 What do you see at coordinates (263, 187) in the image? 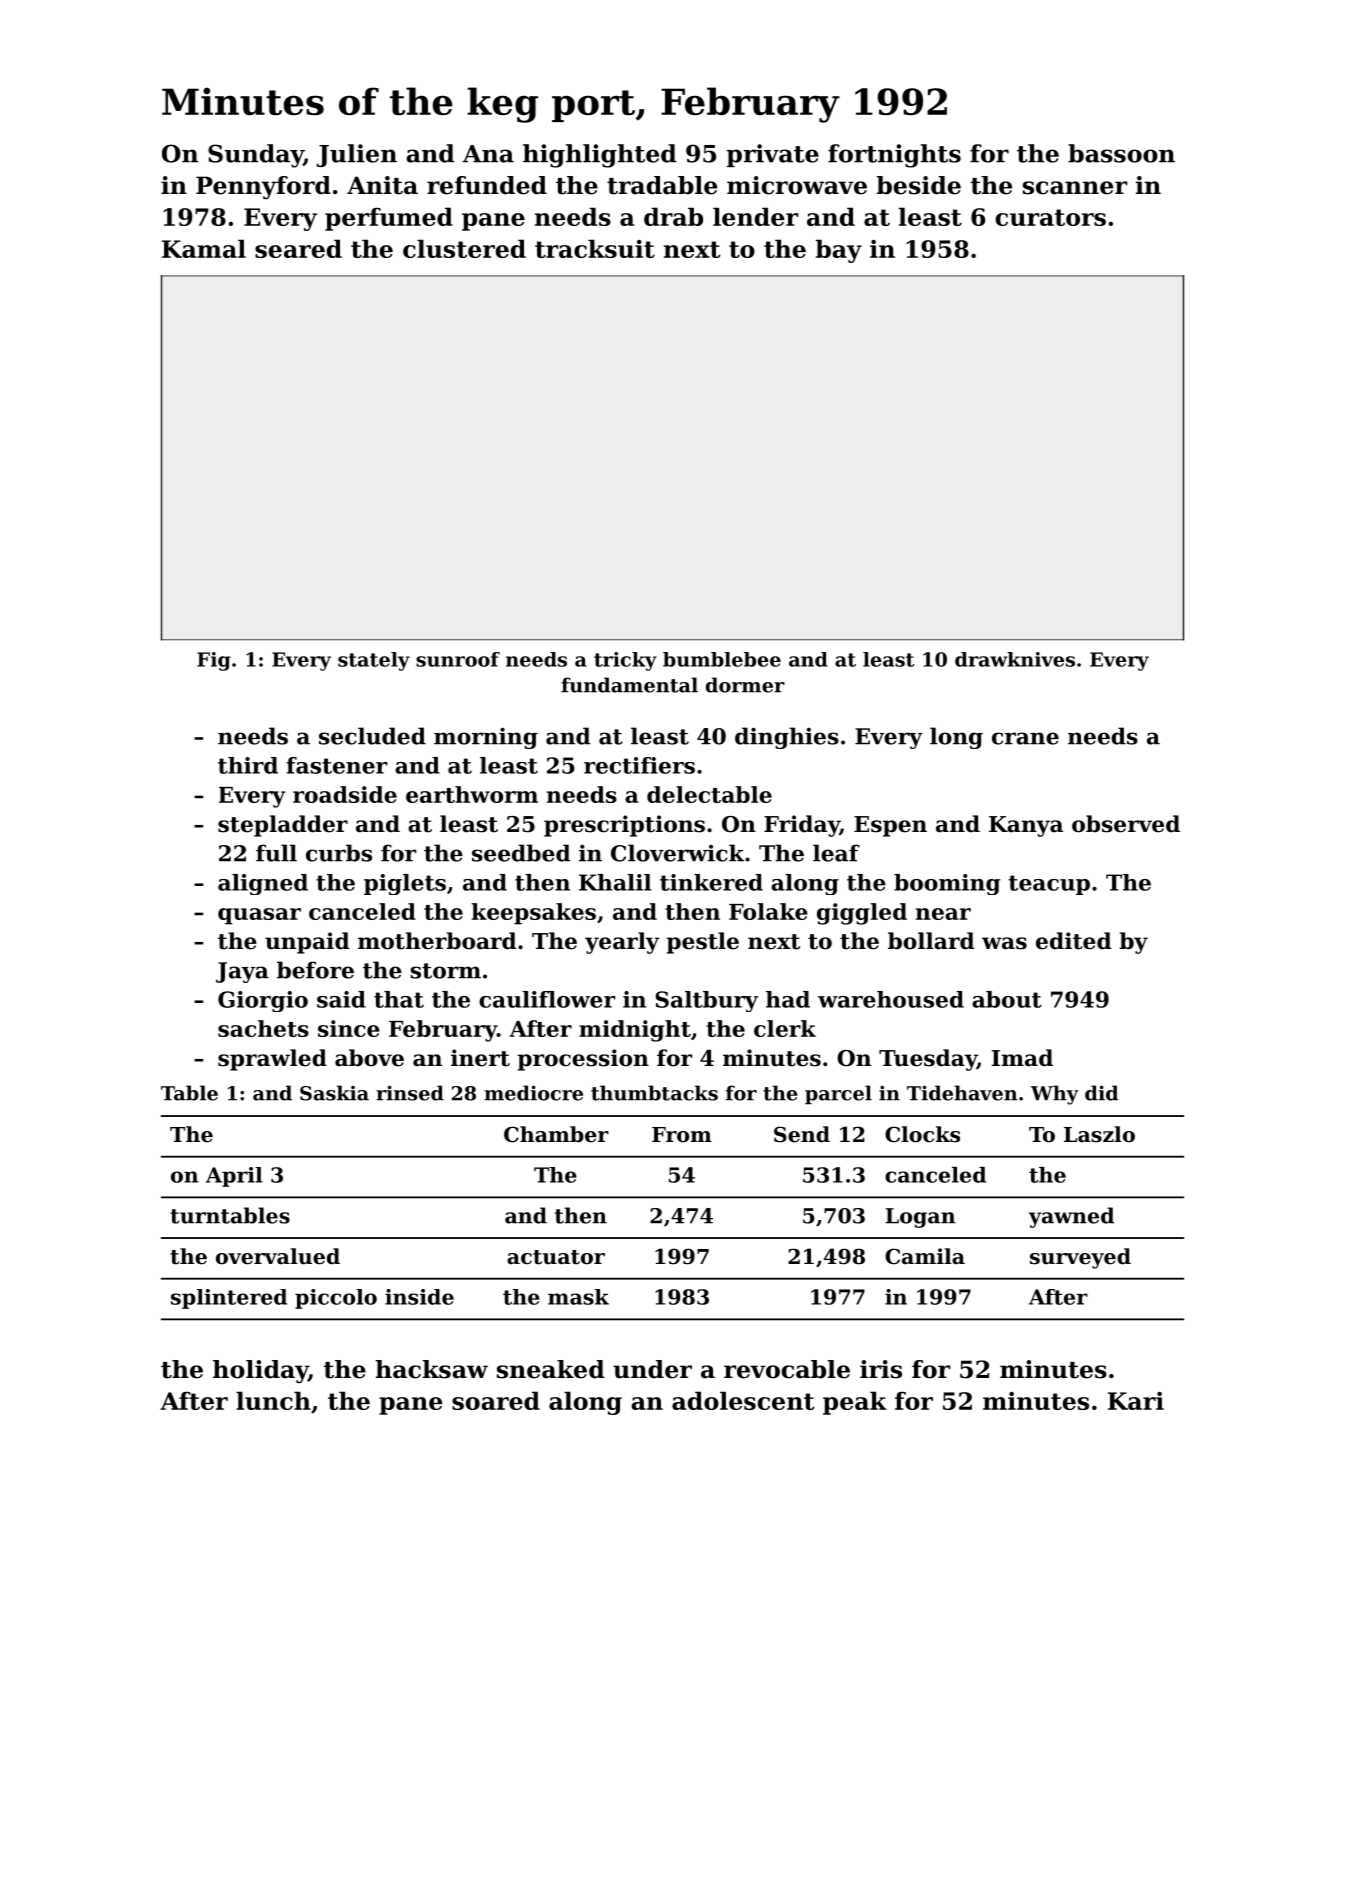
I see `Pennyford` at bounding box center [263, 187].
